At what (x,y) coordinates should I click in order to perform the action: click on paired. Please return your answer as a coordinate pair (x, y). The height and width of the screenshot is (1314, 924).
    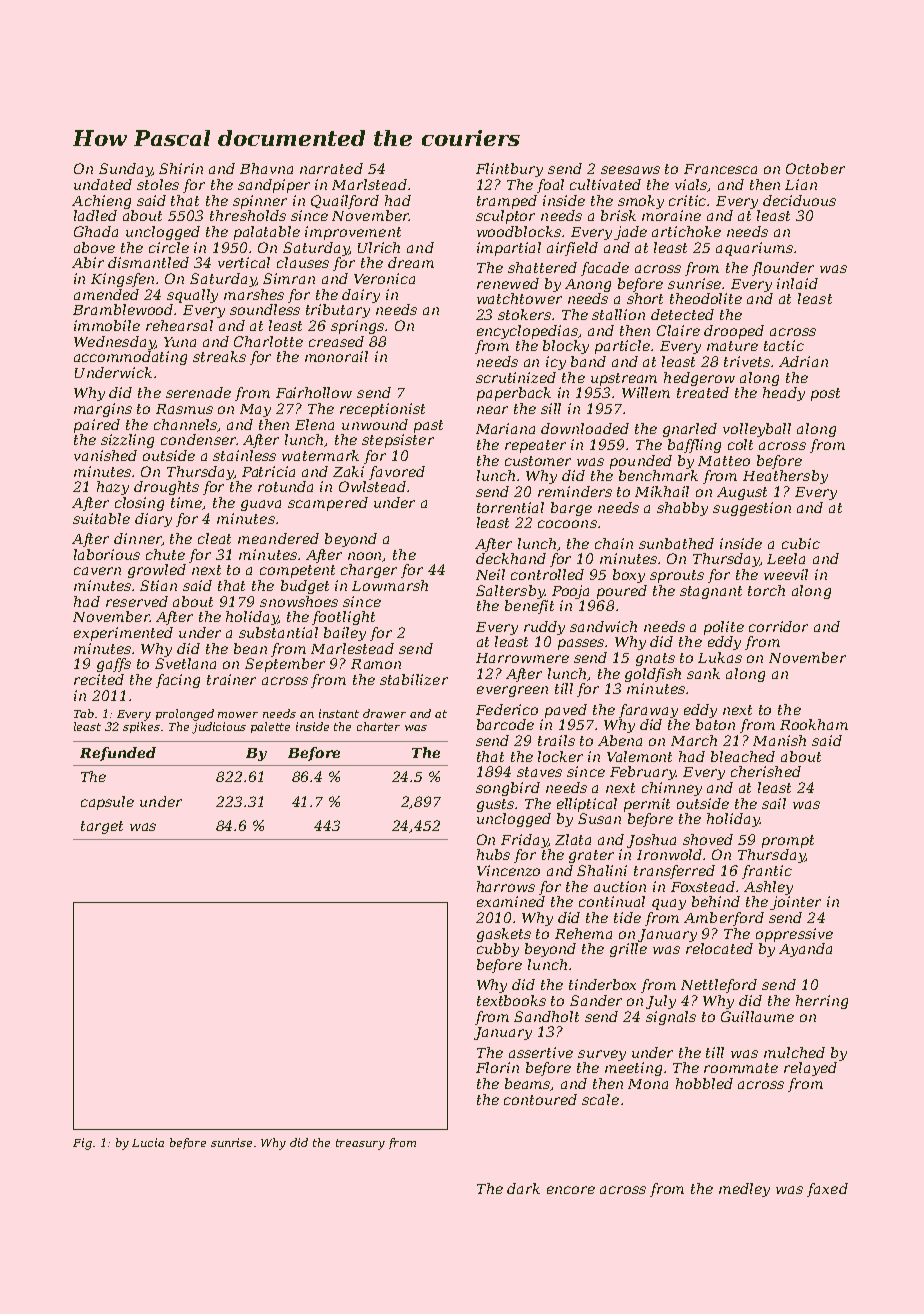
    Looking at the image, I should click on (97, 426).
